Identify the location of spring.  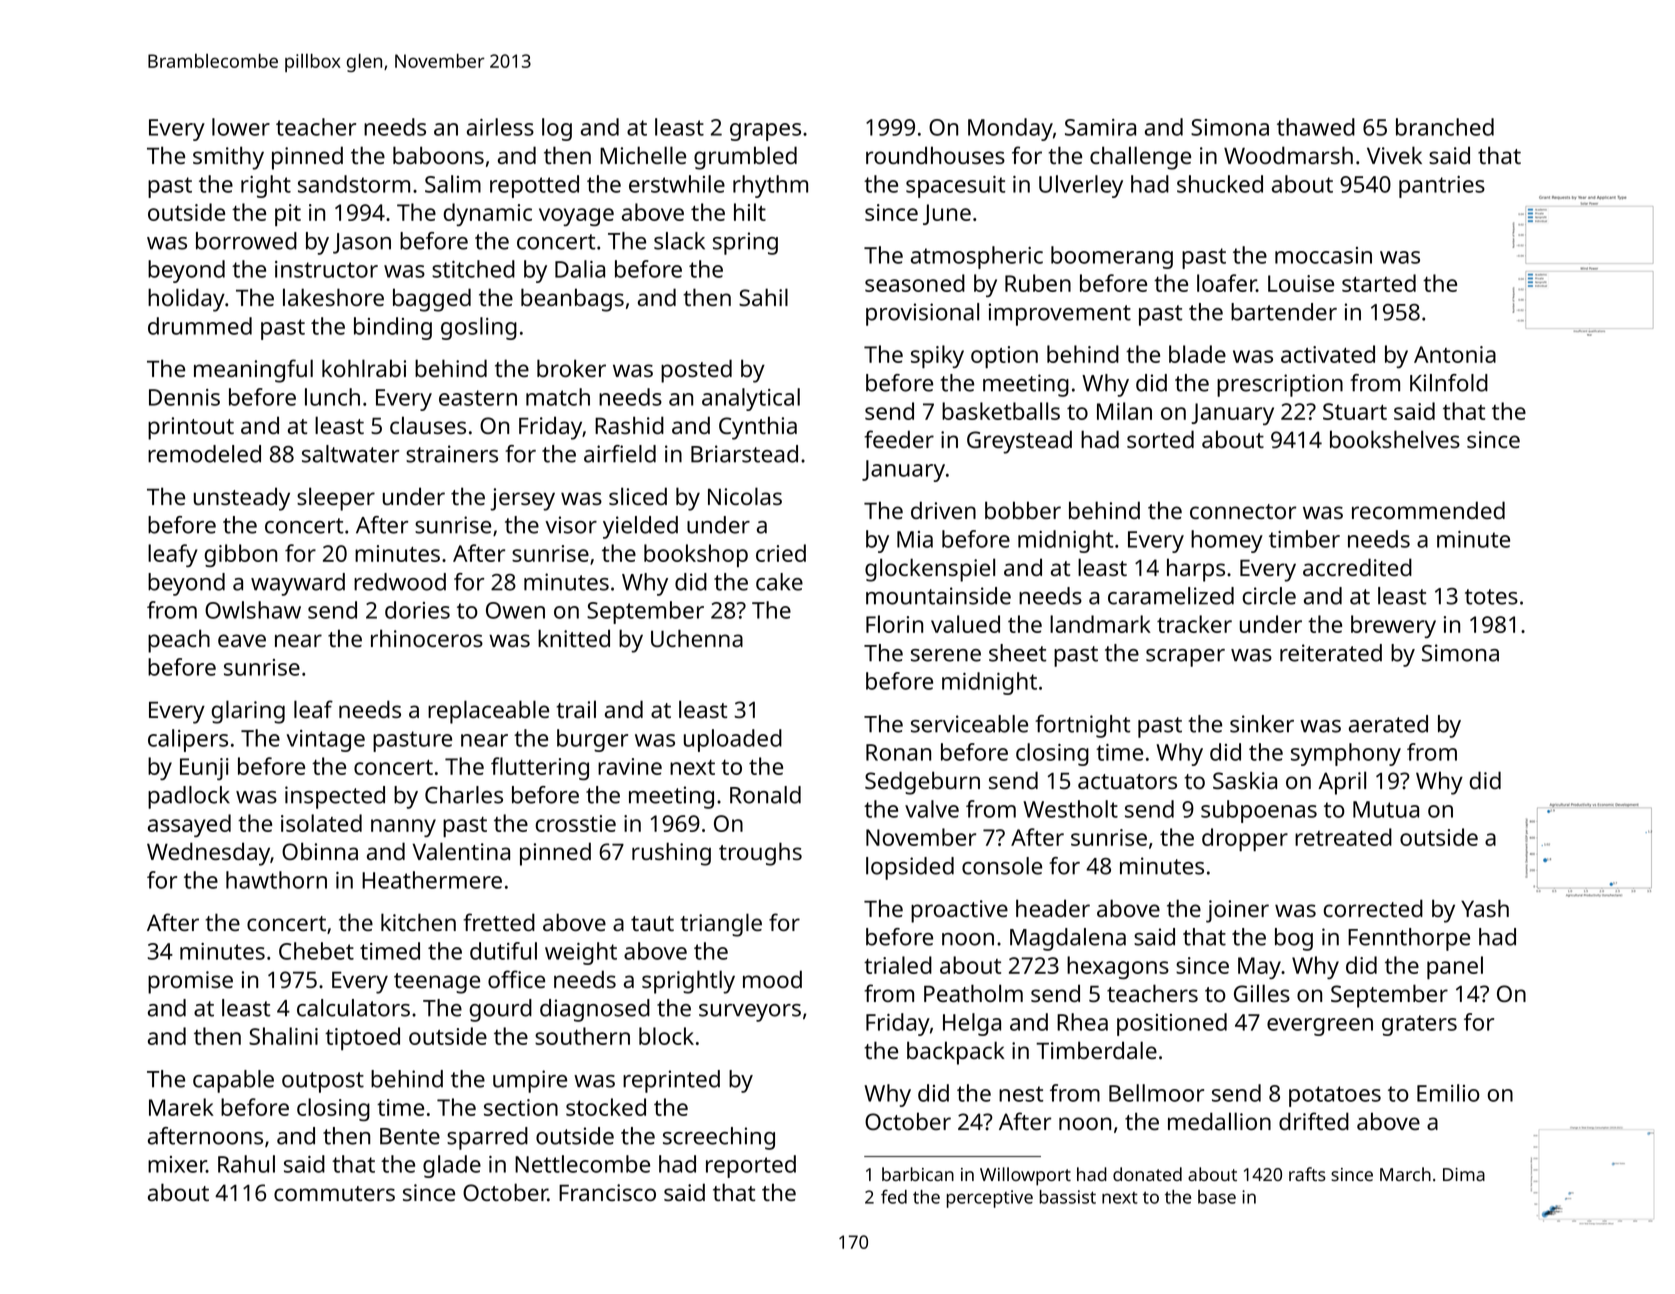
(745, 243).
